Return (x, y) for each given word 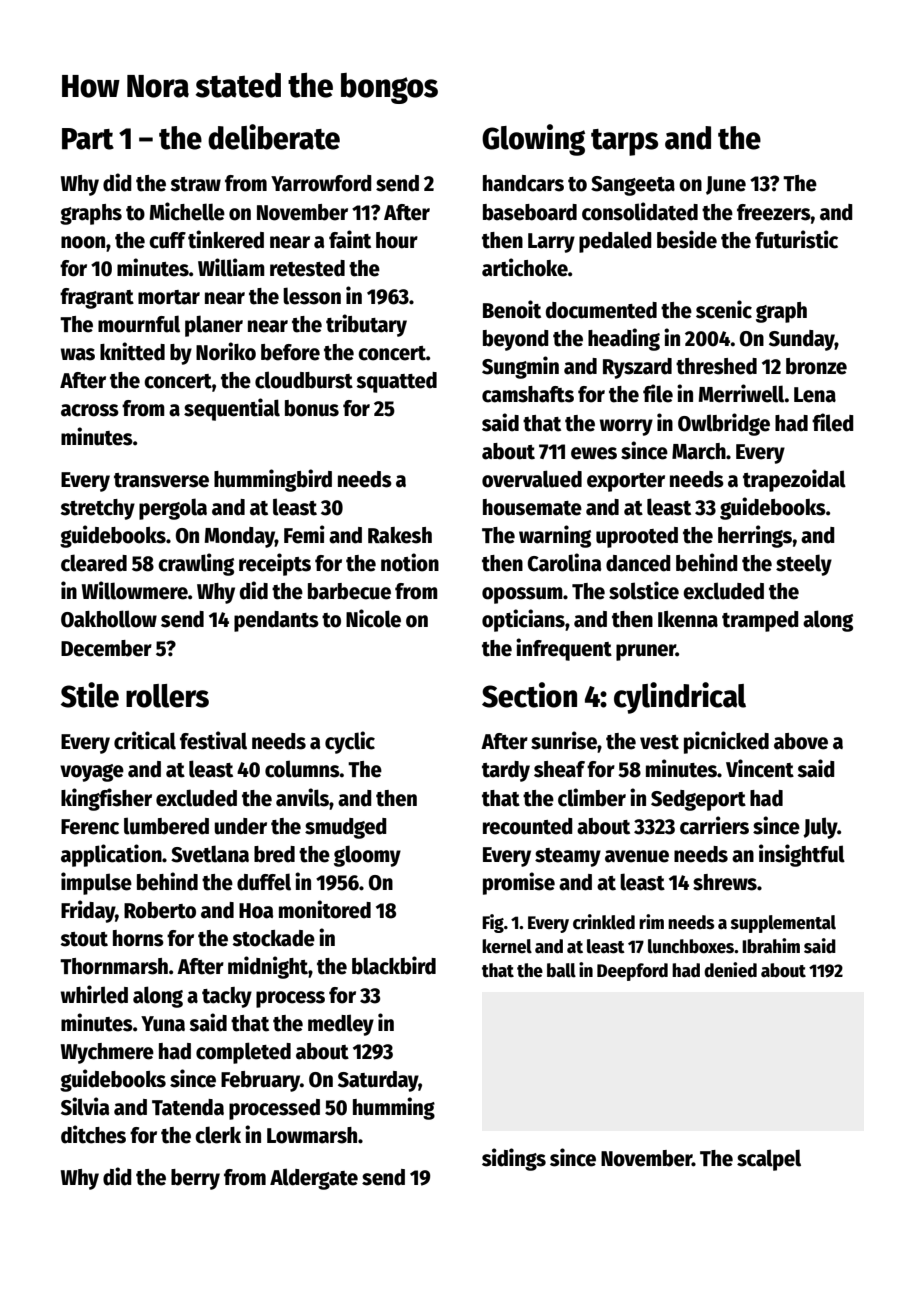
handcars (523, 183)
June (726, 185)
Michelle (187, 211)
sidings (514, 1159)
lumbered (166, 826)
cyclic (350, 742)
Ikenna (688, 619)
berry (195, 1179)
